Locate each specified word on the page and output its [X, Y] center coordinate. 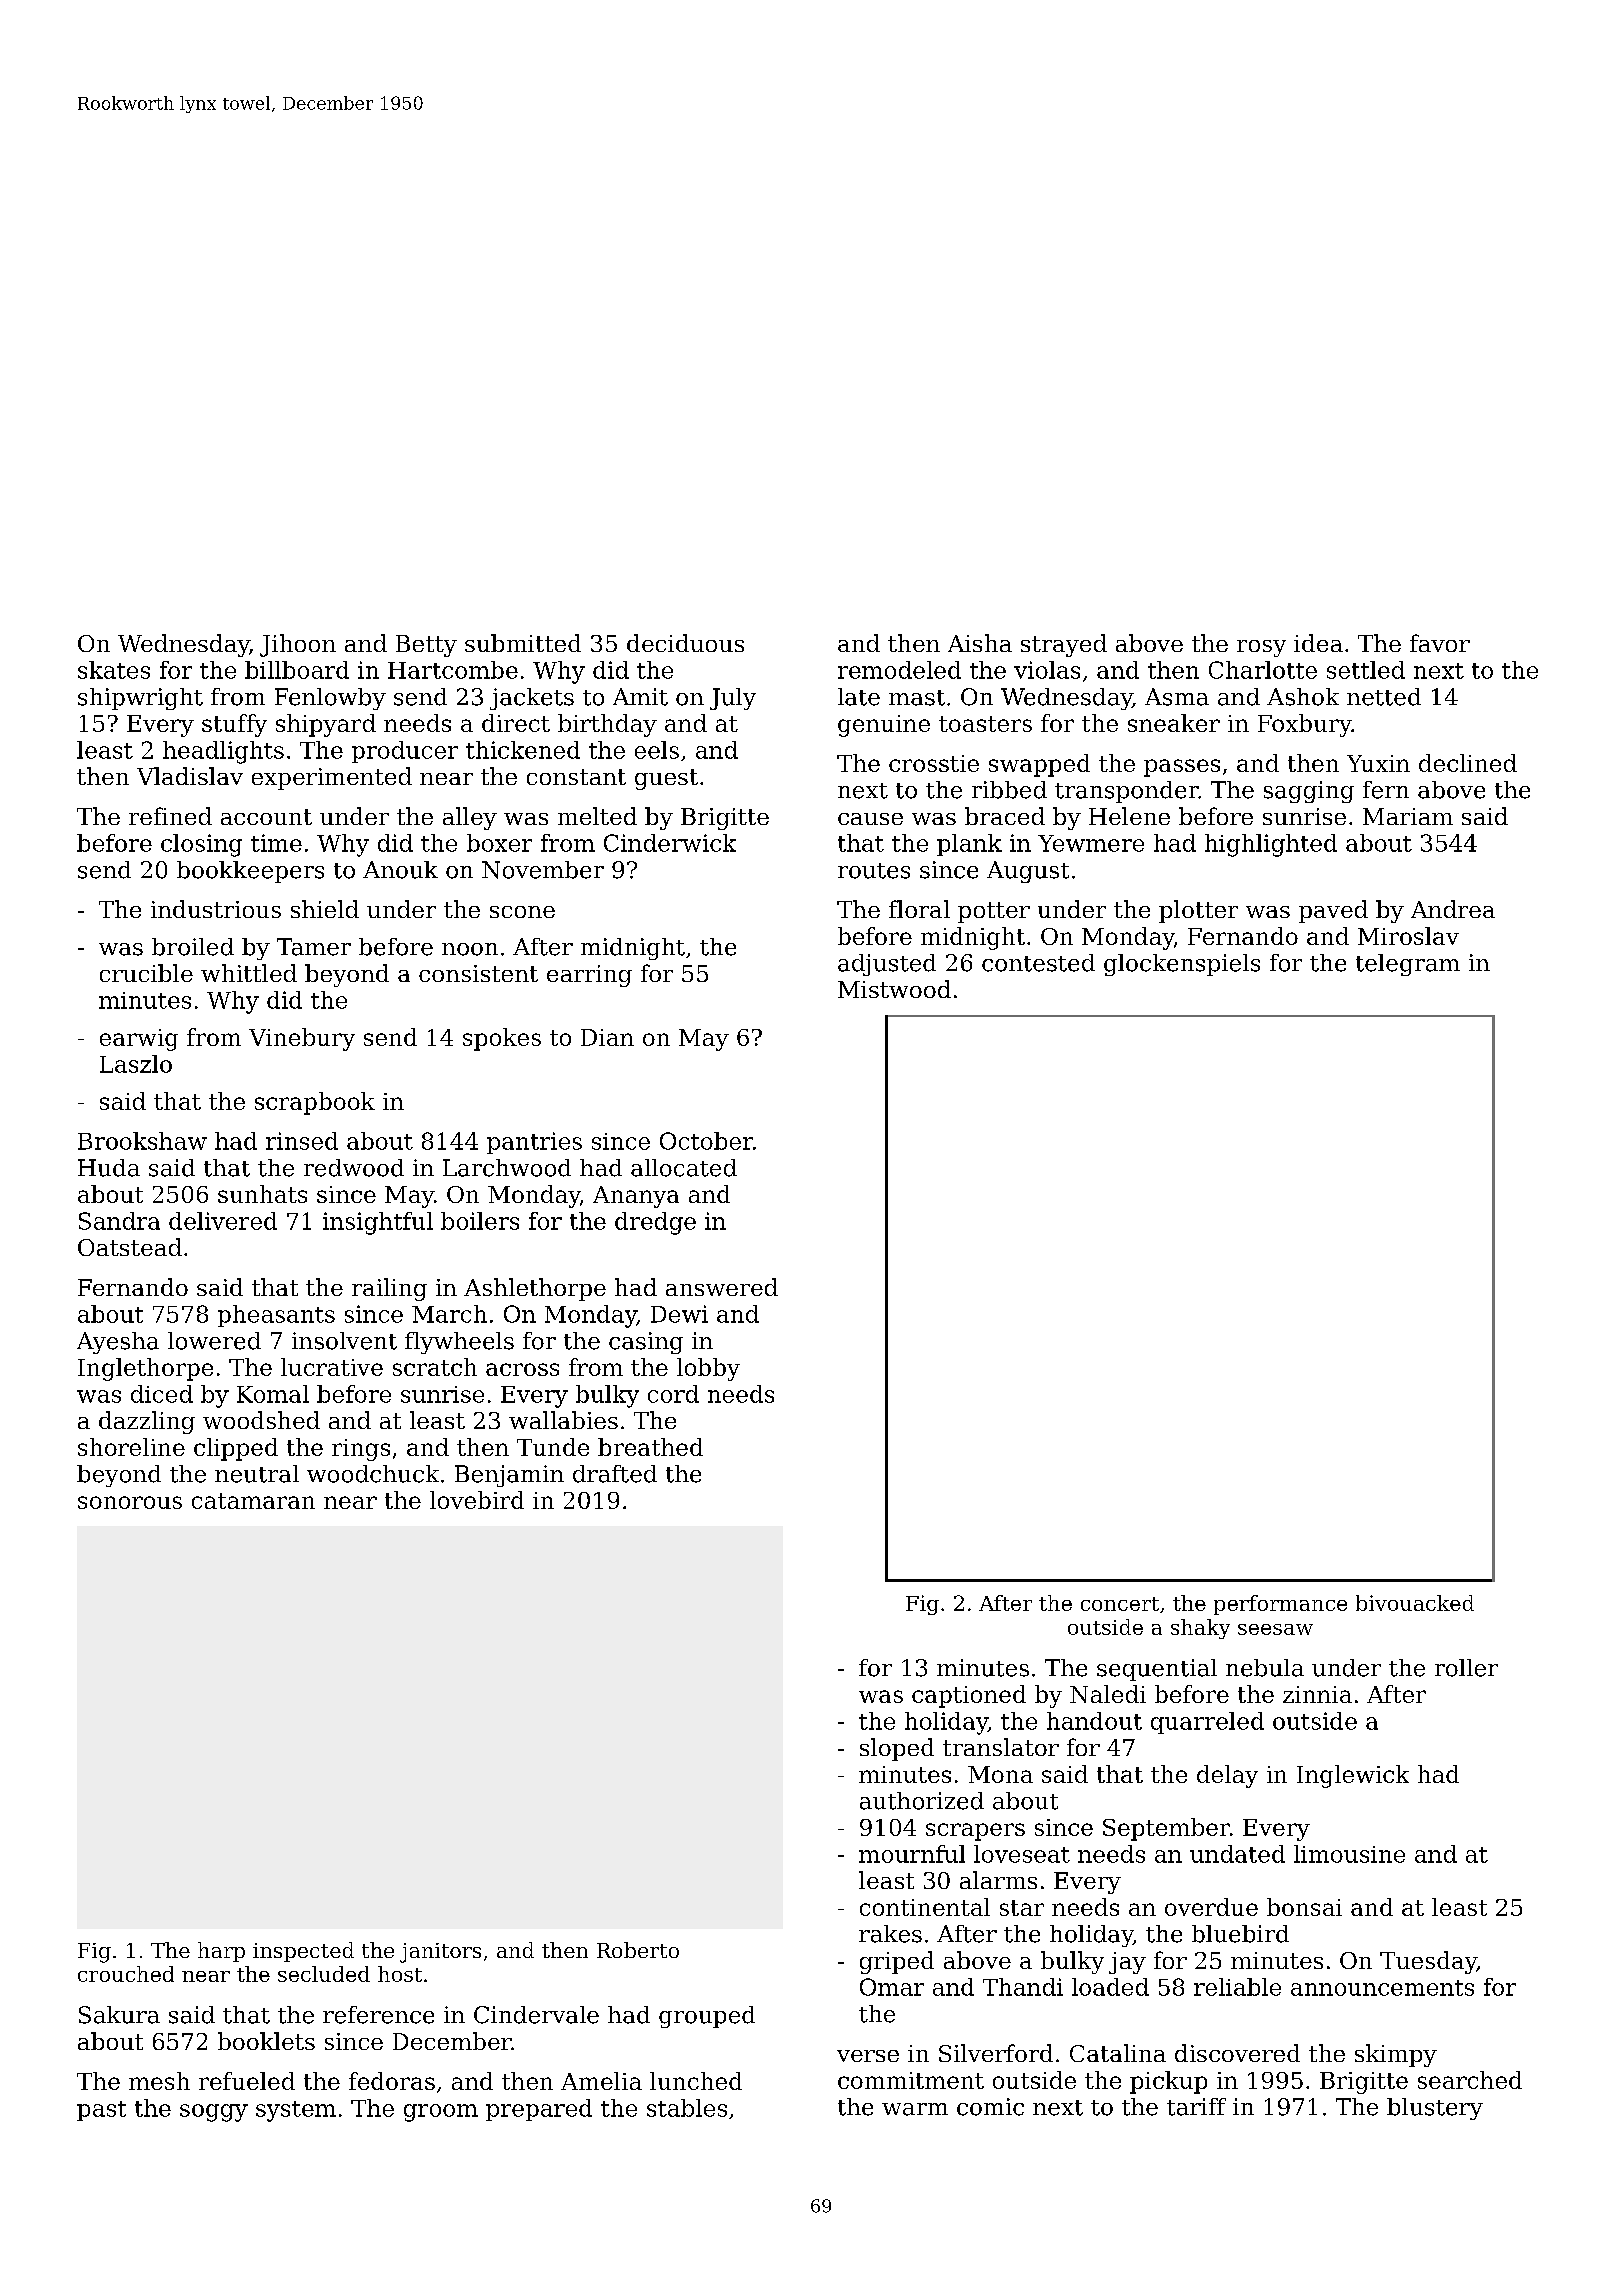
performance [1280, 1605]
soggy [214, 2113]
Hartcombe [453, 670]
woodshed [261, 1420]
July [733, 699]
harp [221, 1952]
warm [915, 2109]
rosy [1261, 648]
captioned [969, 1696]
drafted [615, 1474]
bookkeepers [250, 872]
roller [1466, 1668]
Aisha [980, 643]
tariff [1196, 2107]
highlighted [1271, 845]
